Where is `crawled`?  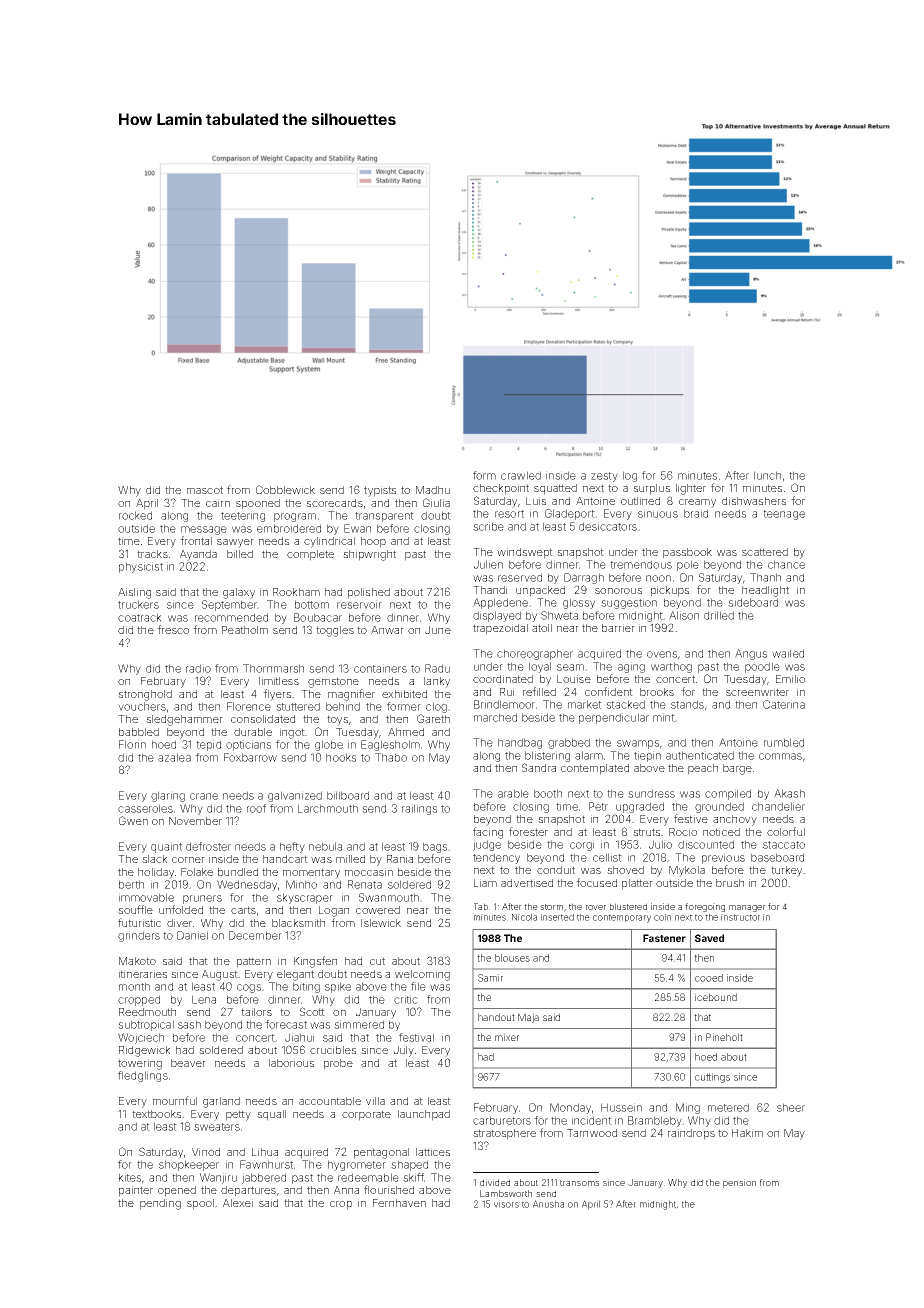
crawled is located at coordinates (521, 475).
